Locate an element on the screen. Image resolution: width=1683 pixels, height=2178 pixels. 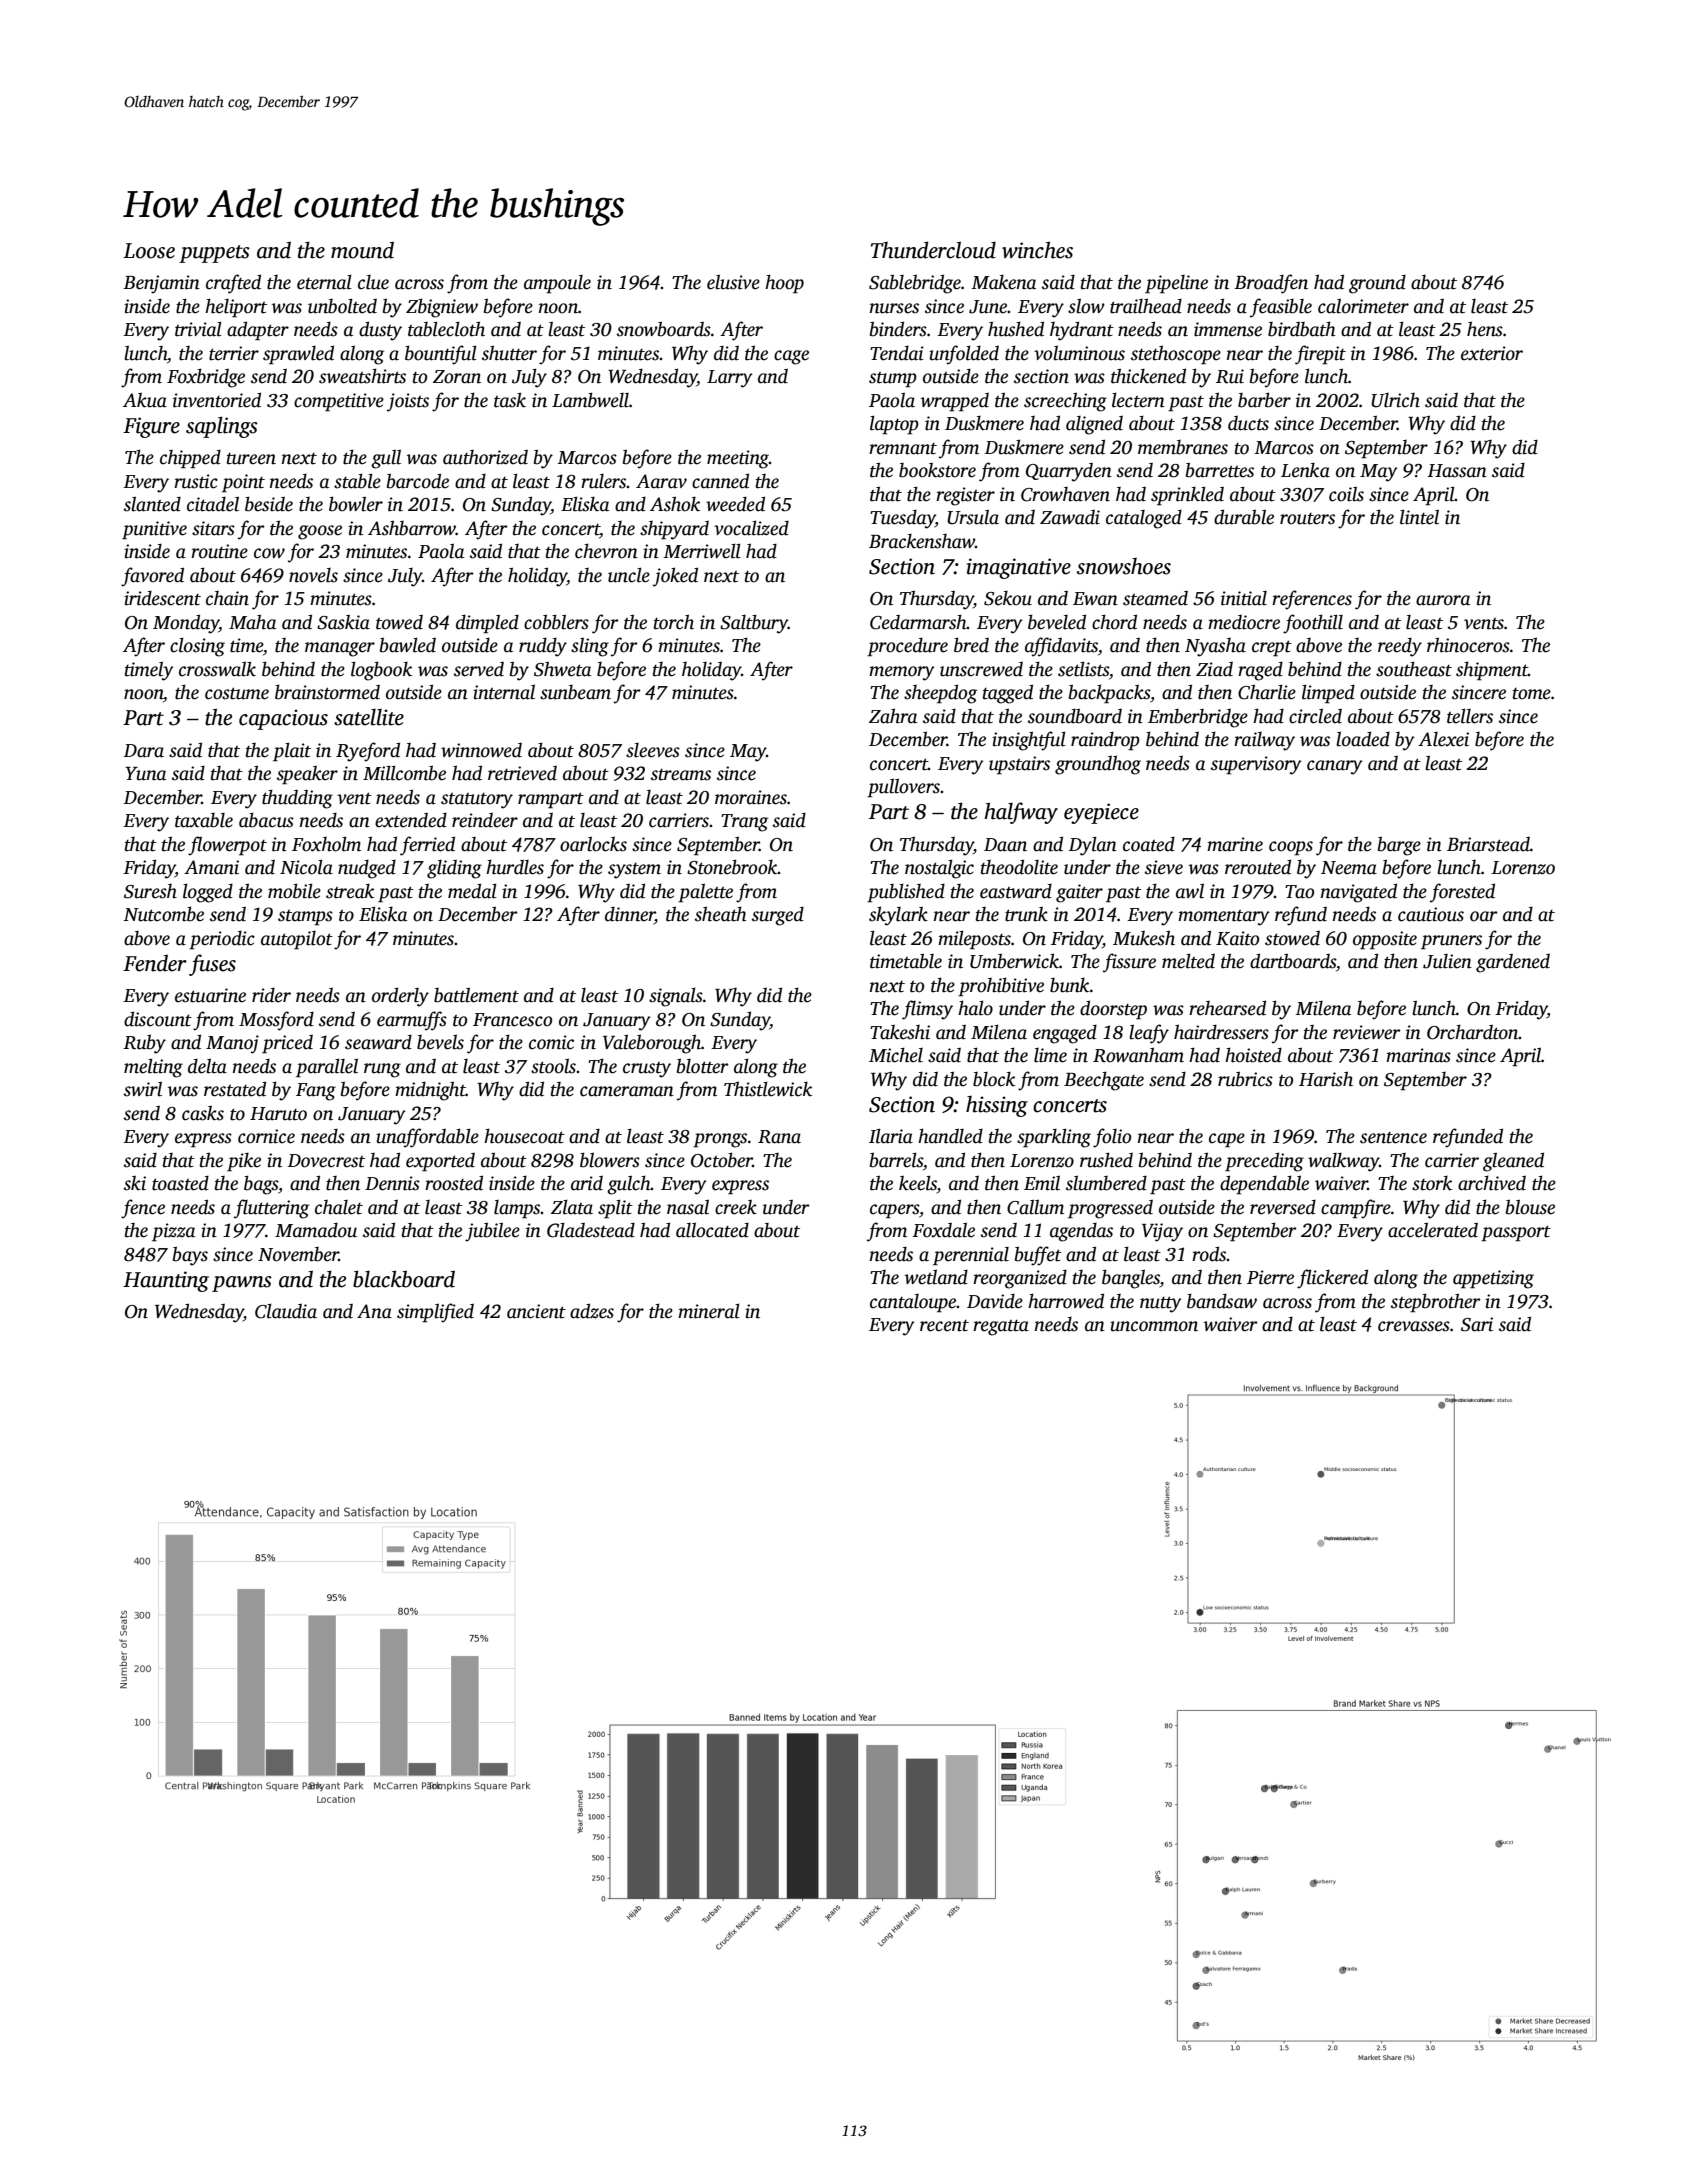
bays is located at coordinates (190, 1256).
